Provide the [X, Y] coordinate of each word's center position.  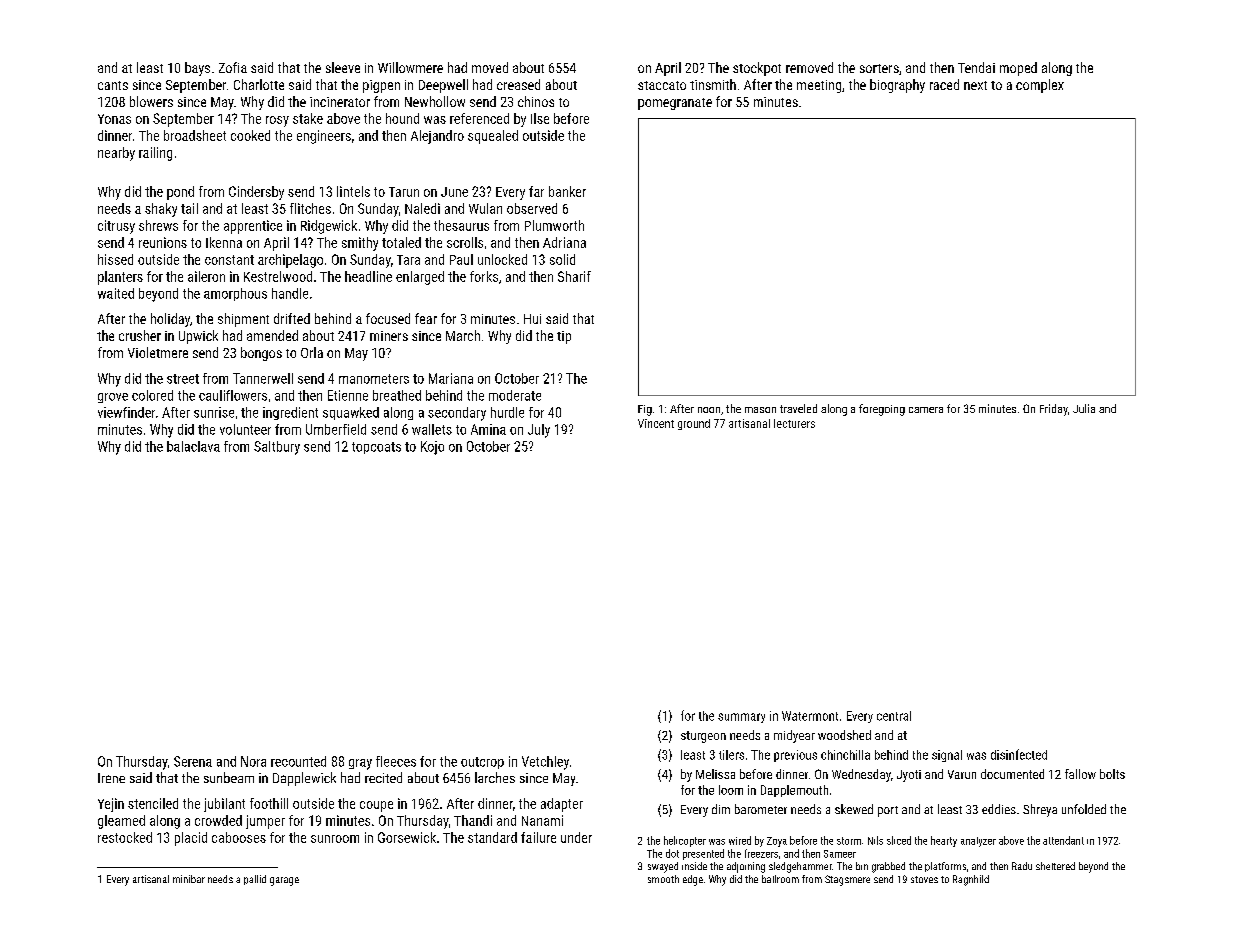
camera [926, 410]
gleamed [121, 822]
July [539, 431]
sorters [879, 68]
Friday [1054, 410]
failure [538, 837]
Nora [253, 761]
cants [113, 85]
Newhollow [435, 101]
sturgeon [703, 737]
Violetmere [158, 352]
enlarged [420, 278]
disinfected [1019, 754]
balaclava [193, 446]
